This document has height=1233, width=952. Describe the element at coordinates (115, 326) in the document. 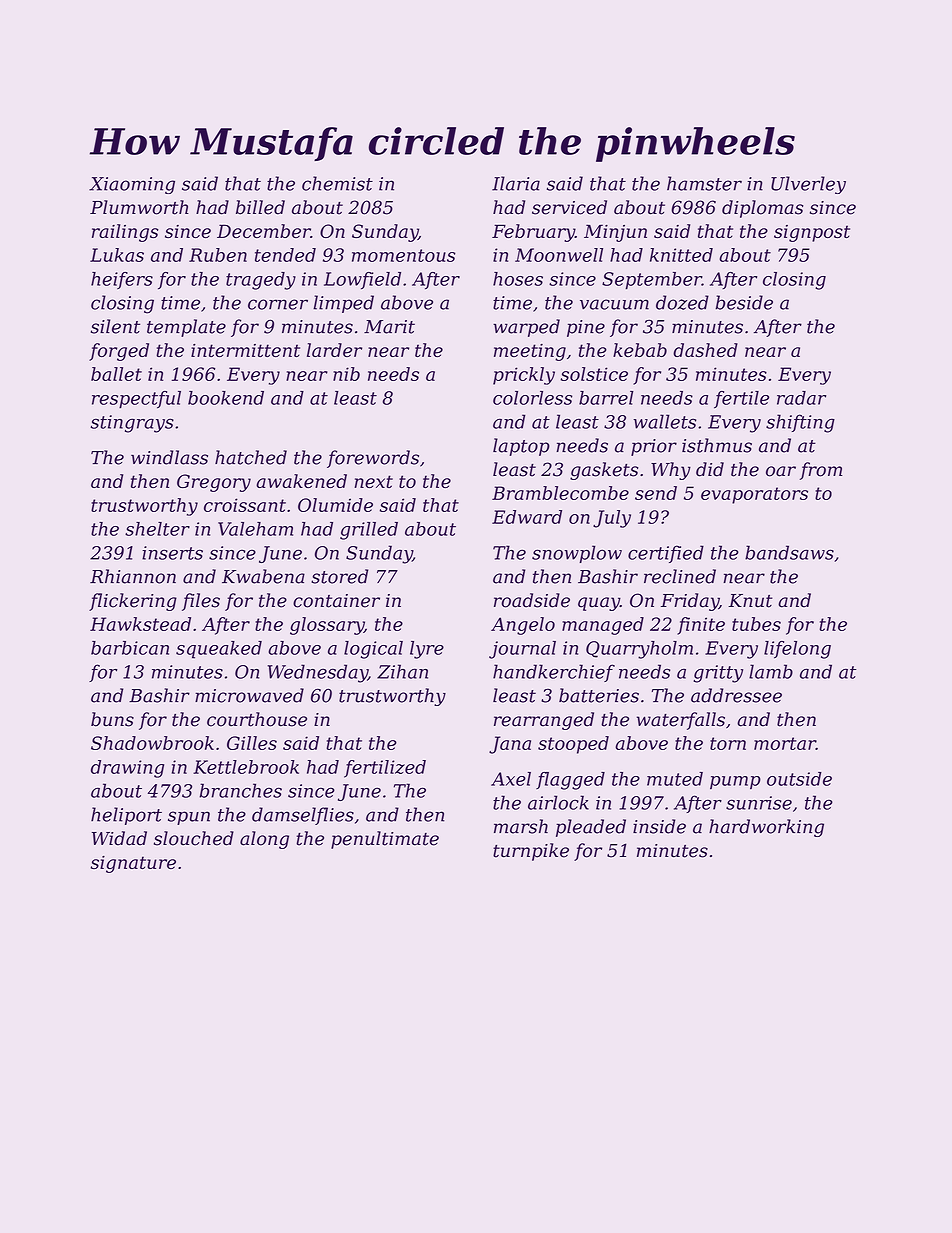

I see `silent` at that location.
